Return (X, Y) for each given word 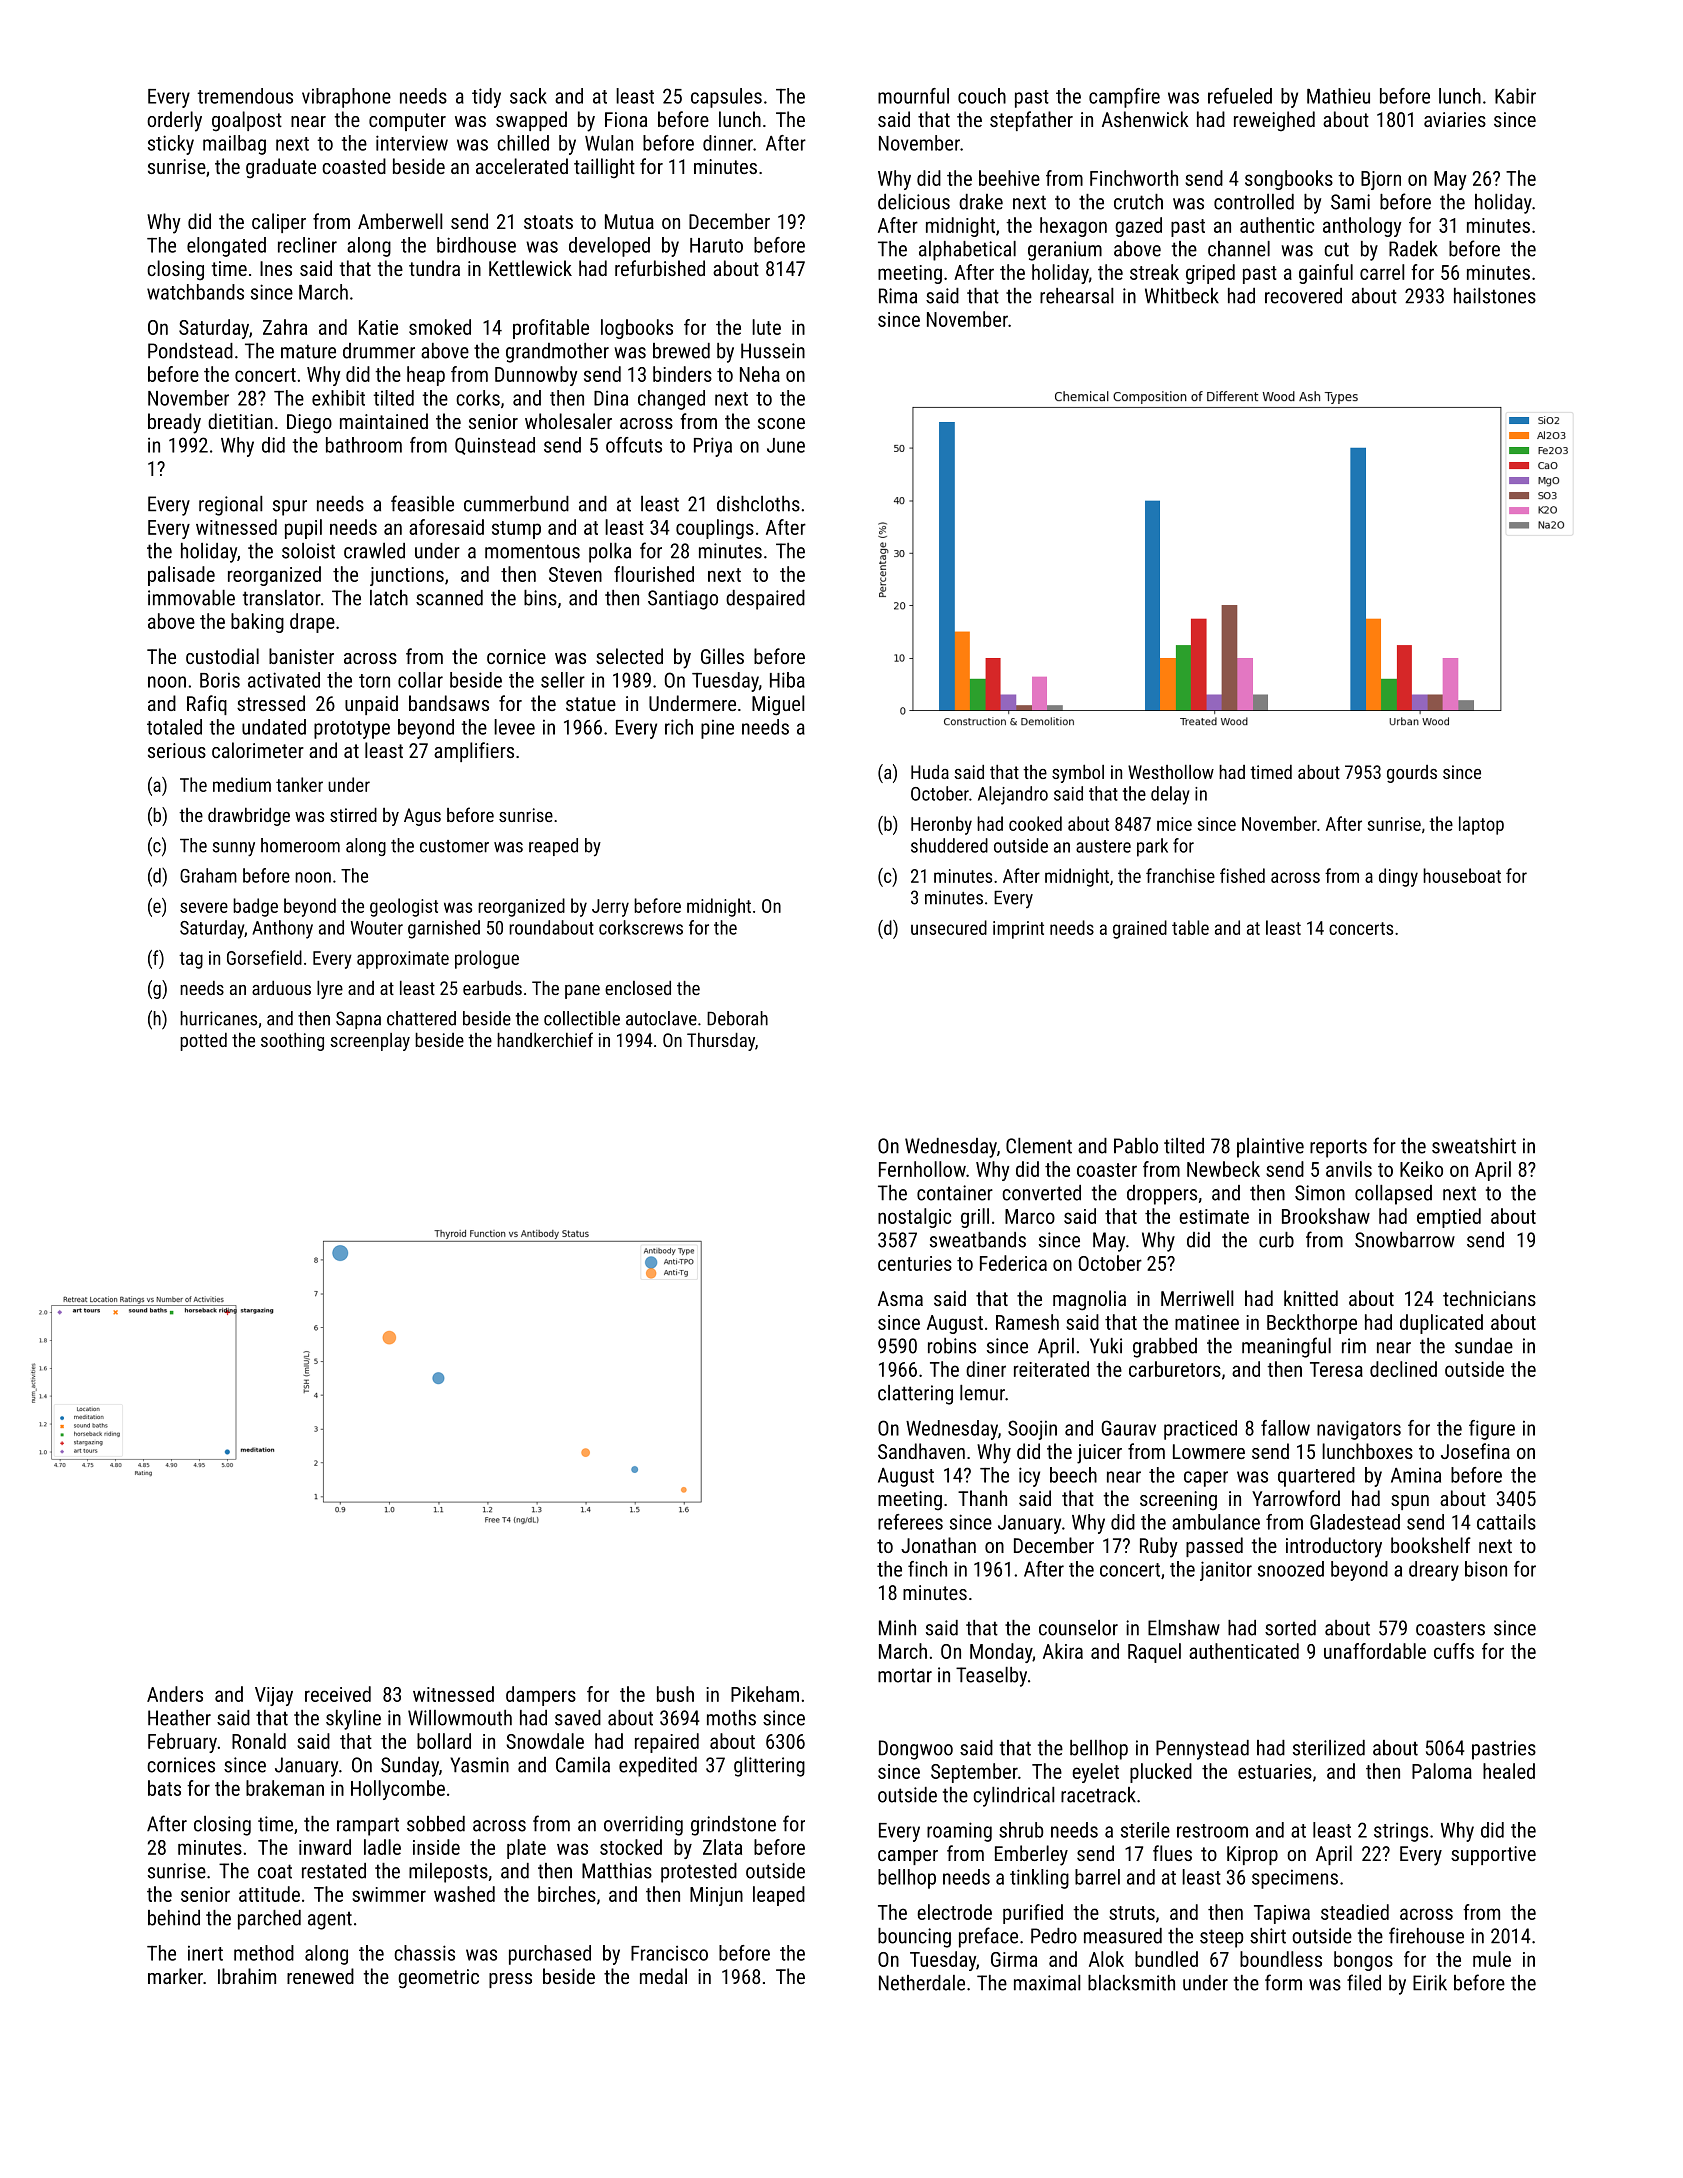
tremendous (245, 96)
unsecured (949, 927)
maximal (1047, 1983)
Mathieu (1338, 96)
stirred (353, 815)
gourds (1412, 774)
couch (982, 96)
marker (175, 1976)
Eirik (1430, 1983)
